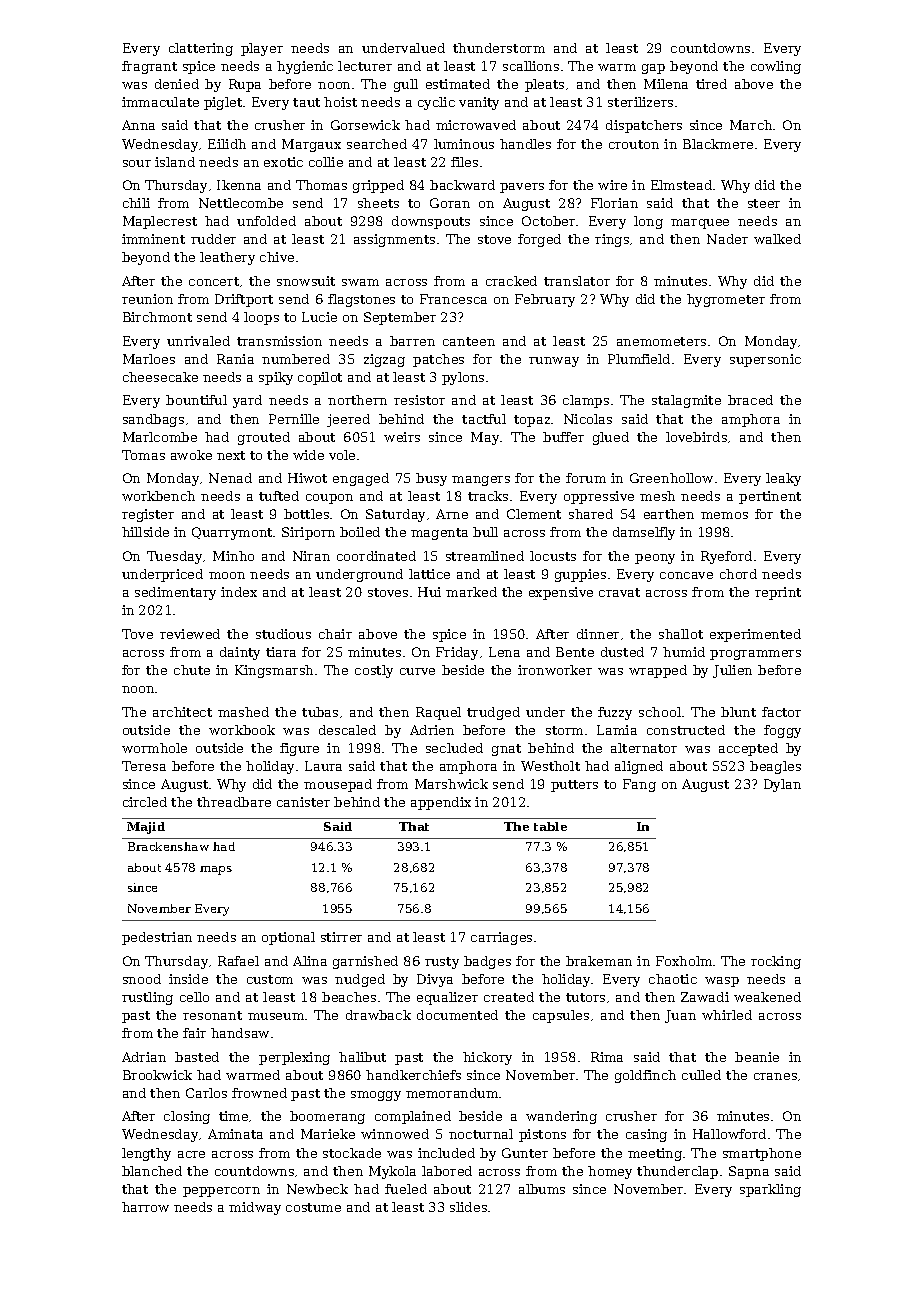 Image resolution: width=924 pixels, height=1308 pixels. What do you see at coordinates (223, 103) in the page?
I see `piglet` at bounding box center [223, 103].
